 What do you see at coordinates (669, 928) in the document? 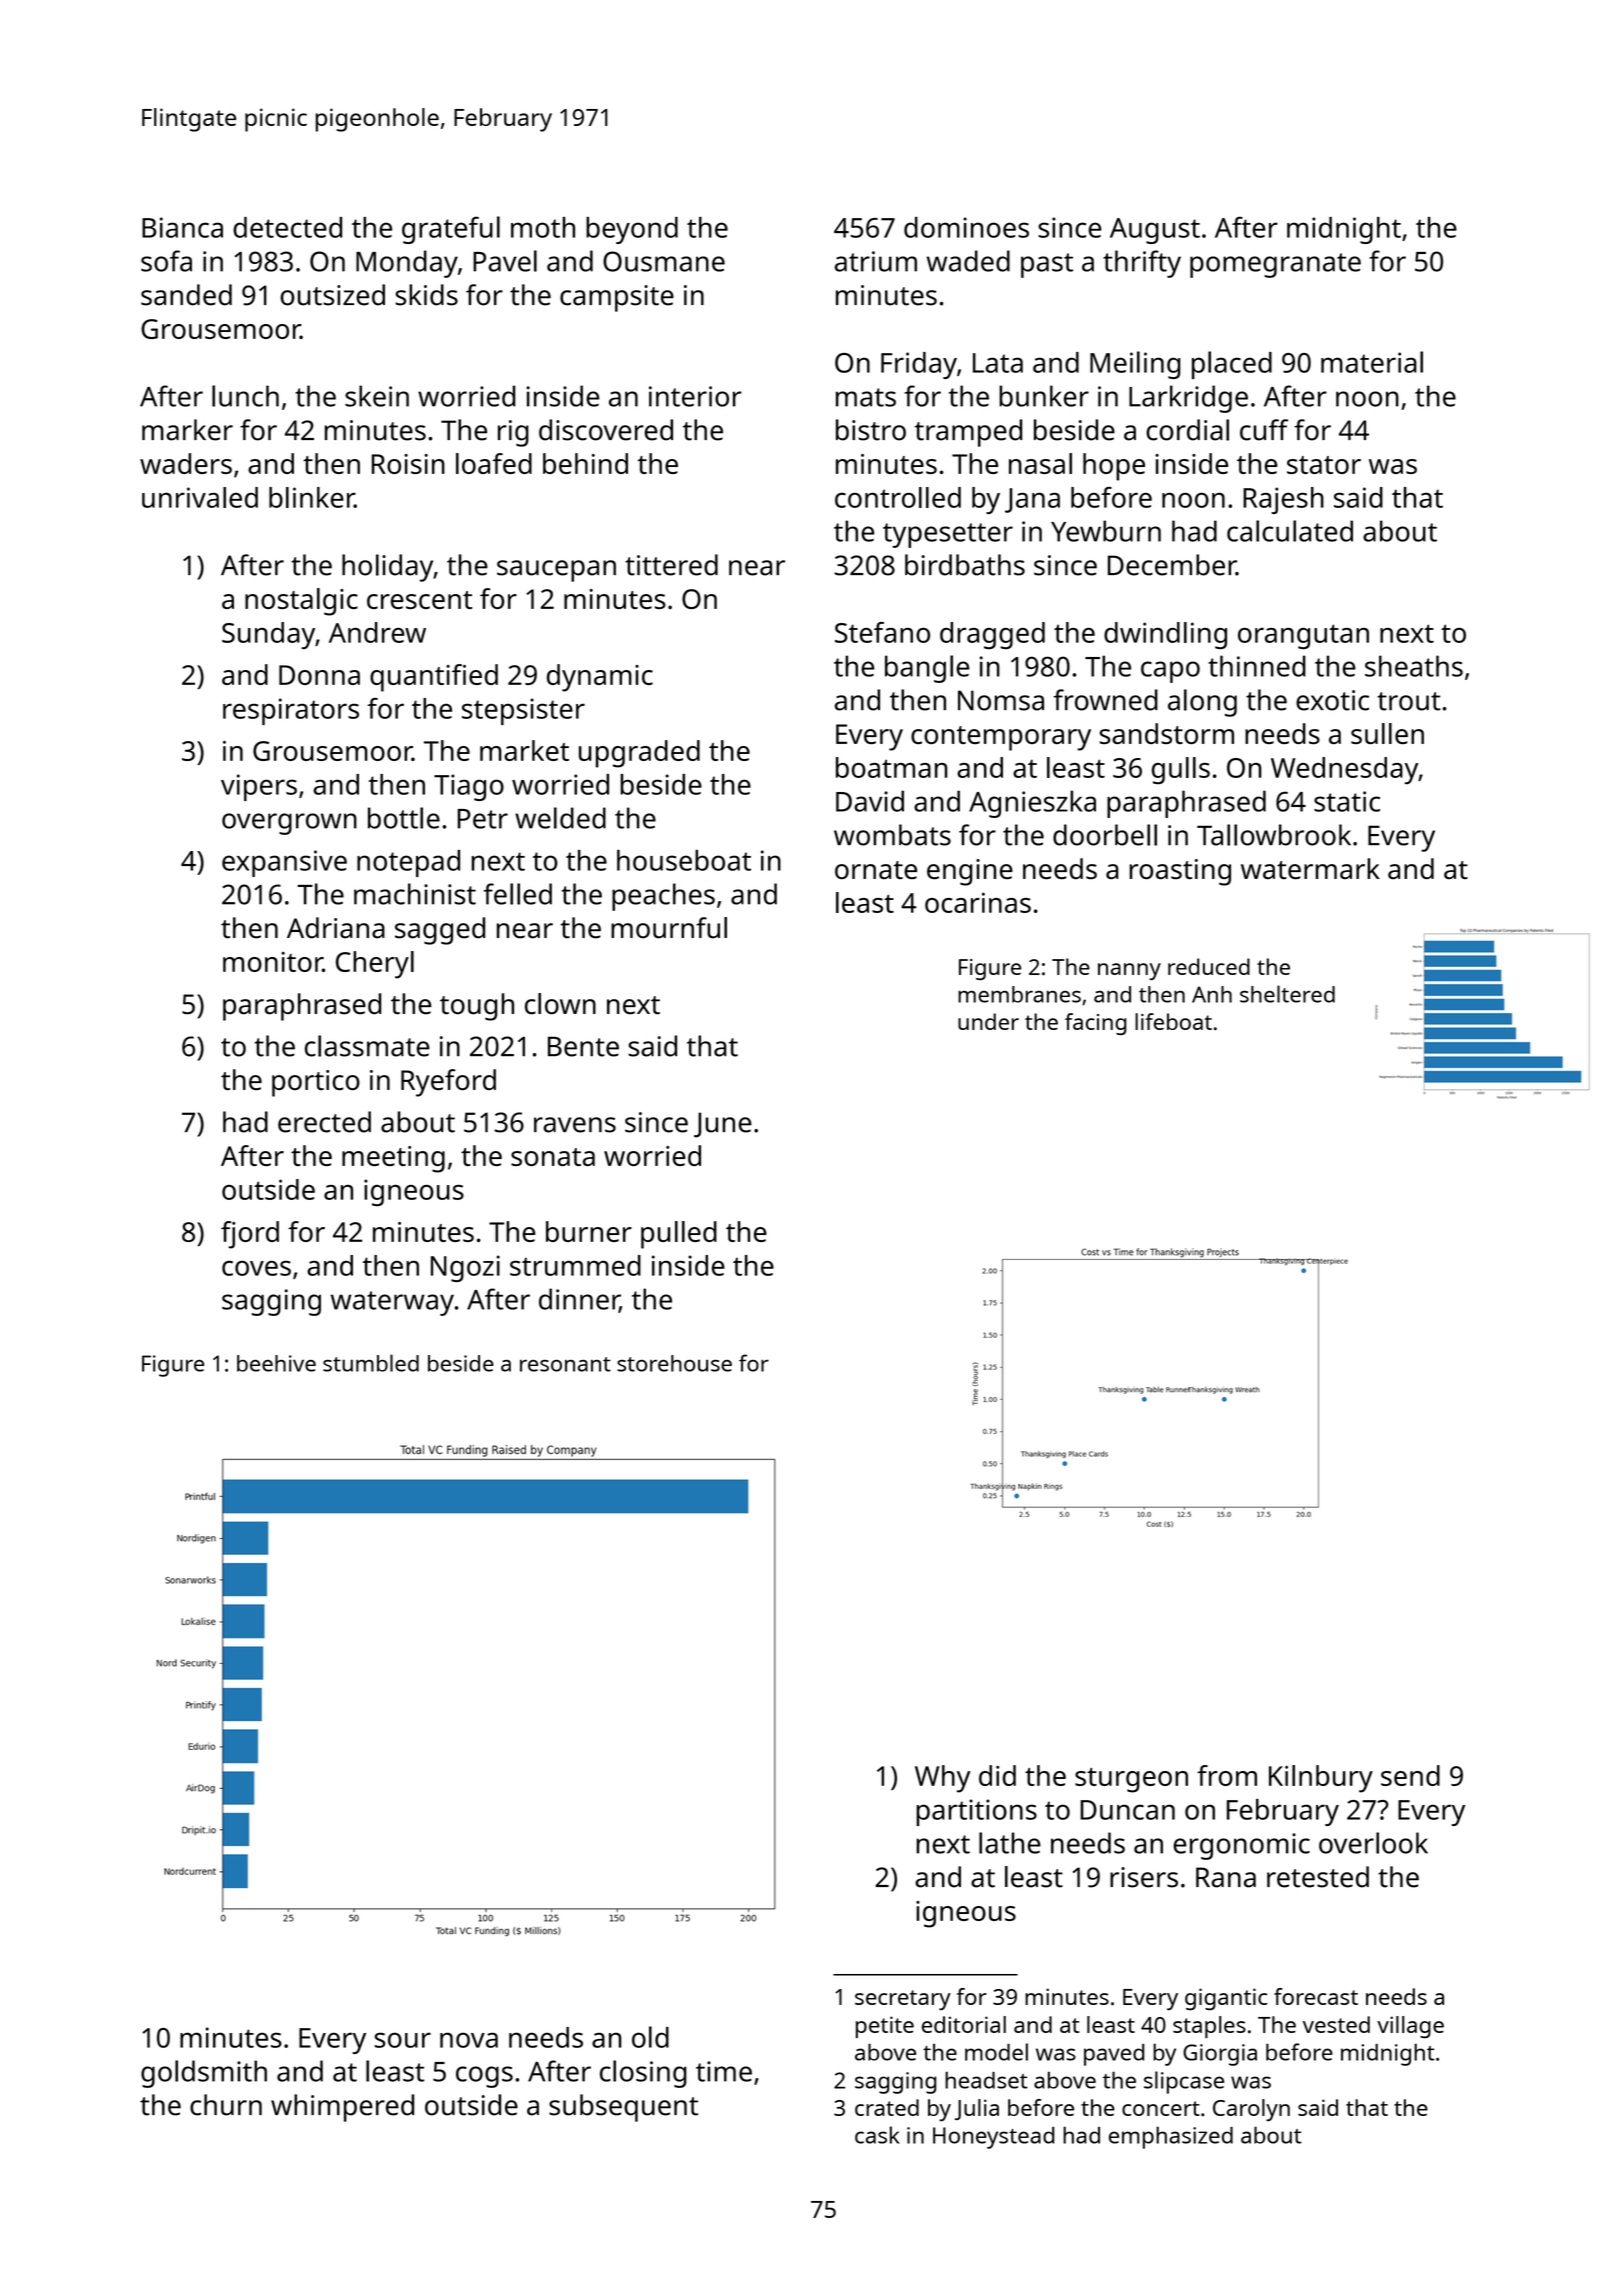
I see `mournful` at bounding box center [669, 928].
